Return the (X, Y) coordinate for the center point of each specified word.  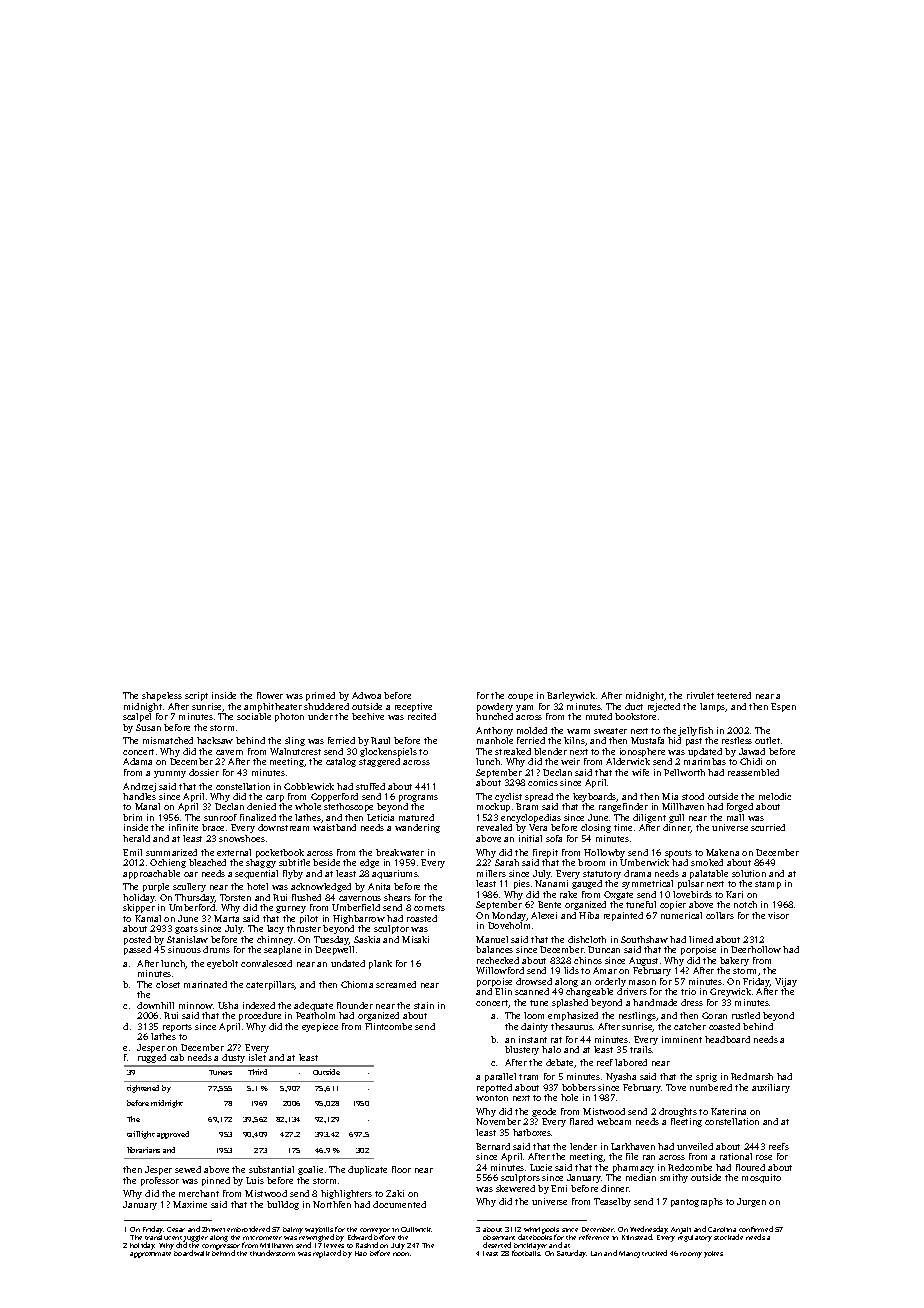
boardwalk (192, 1253)
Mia (670, 796)
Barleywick (571, 696)
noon (401, 1254)
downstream (283, 827)
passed (137, 950)
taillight (141, 1135)
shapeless (162, 696)
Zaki (395, 1193)
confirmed (756, 1229)
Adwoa (366, 695)
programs (418, 798)
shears (397, 897)
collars (720, 915)
